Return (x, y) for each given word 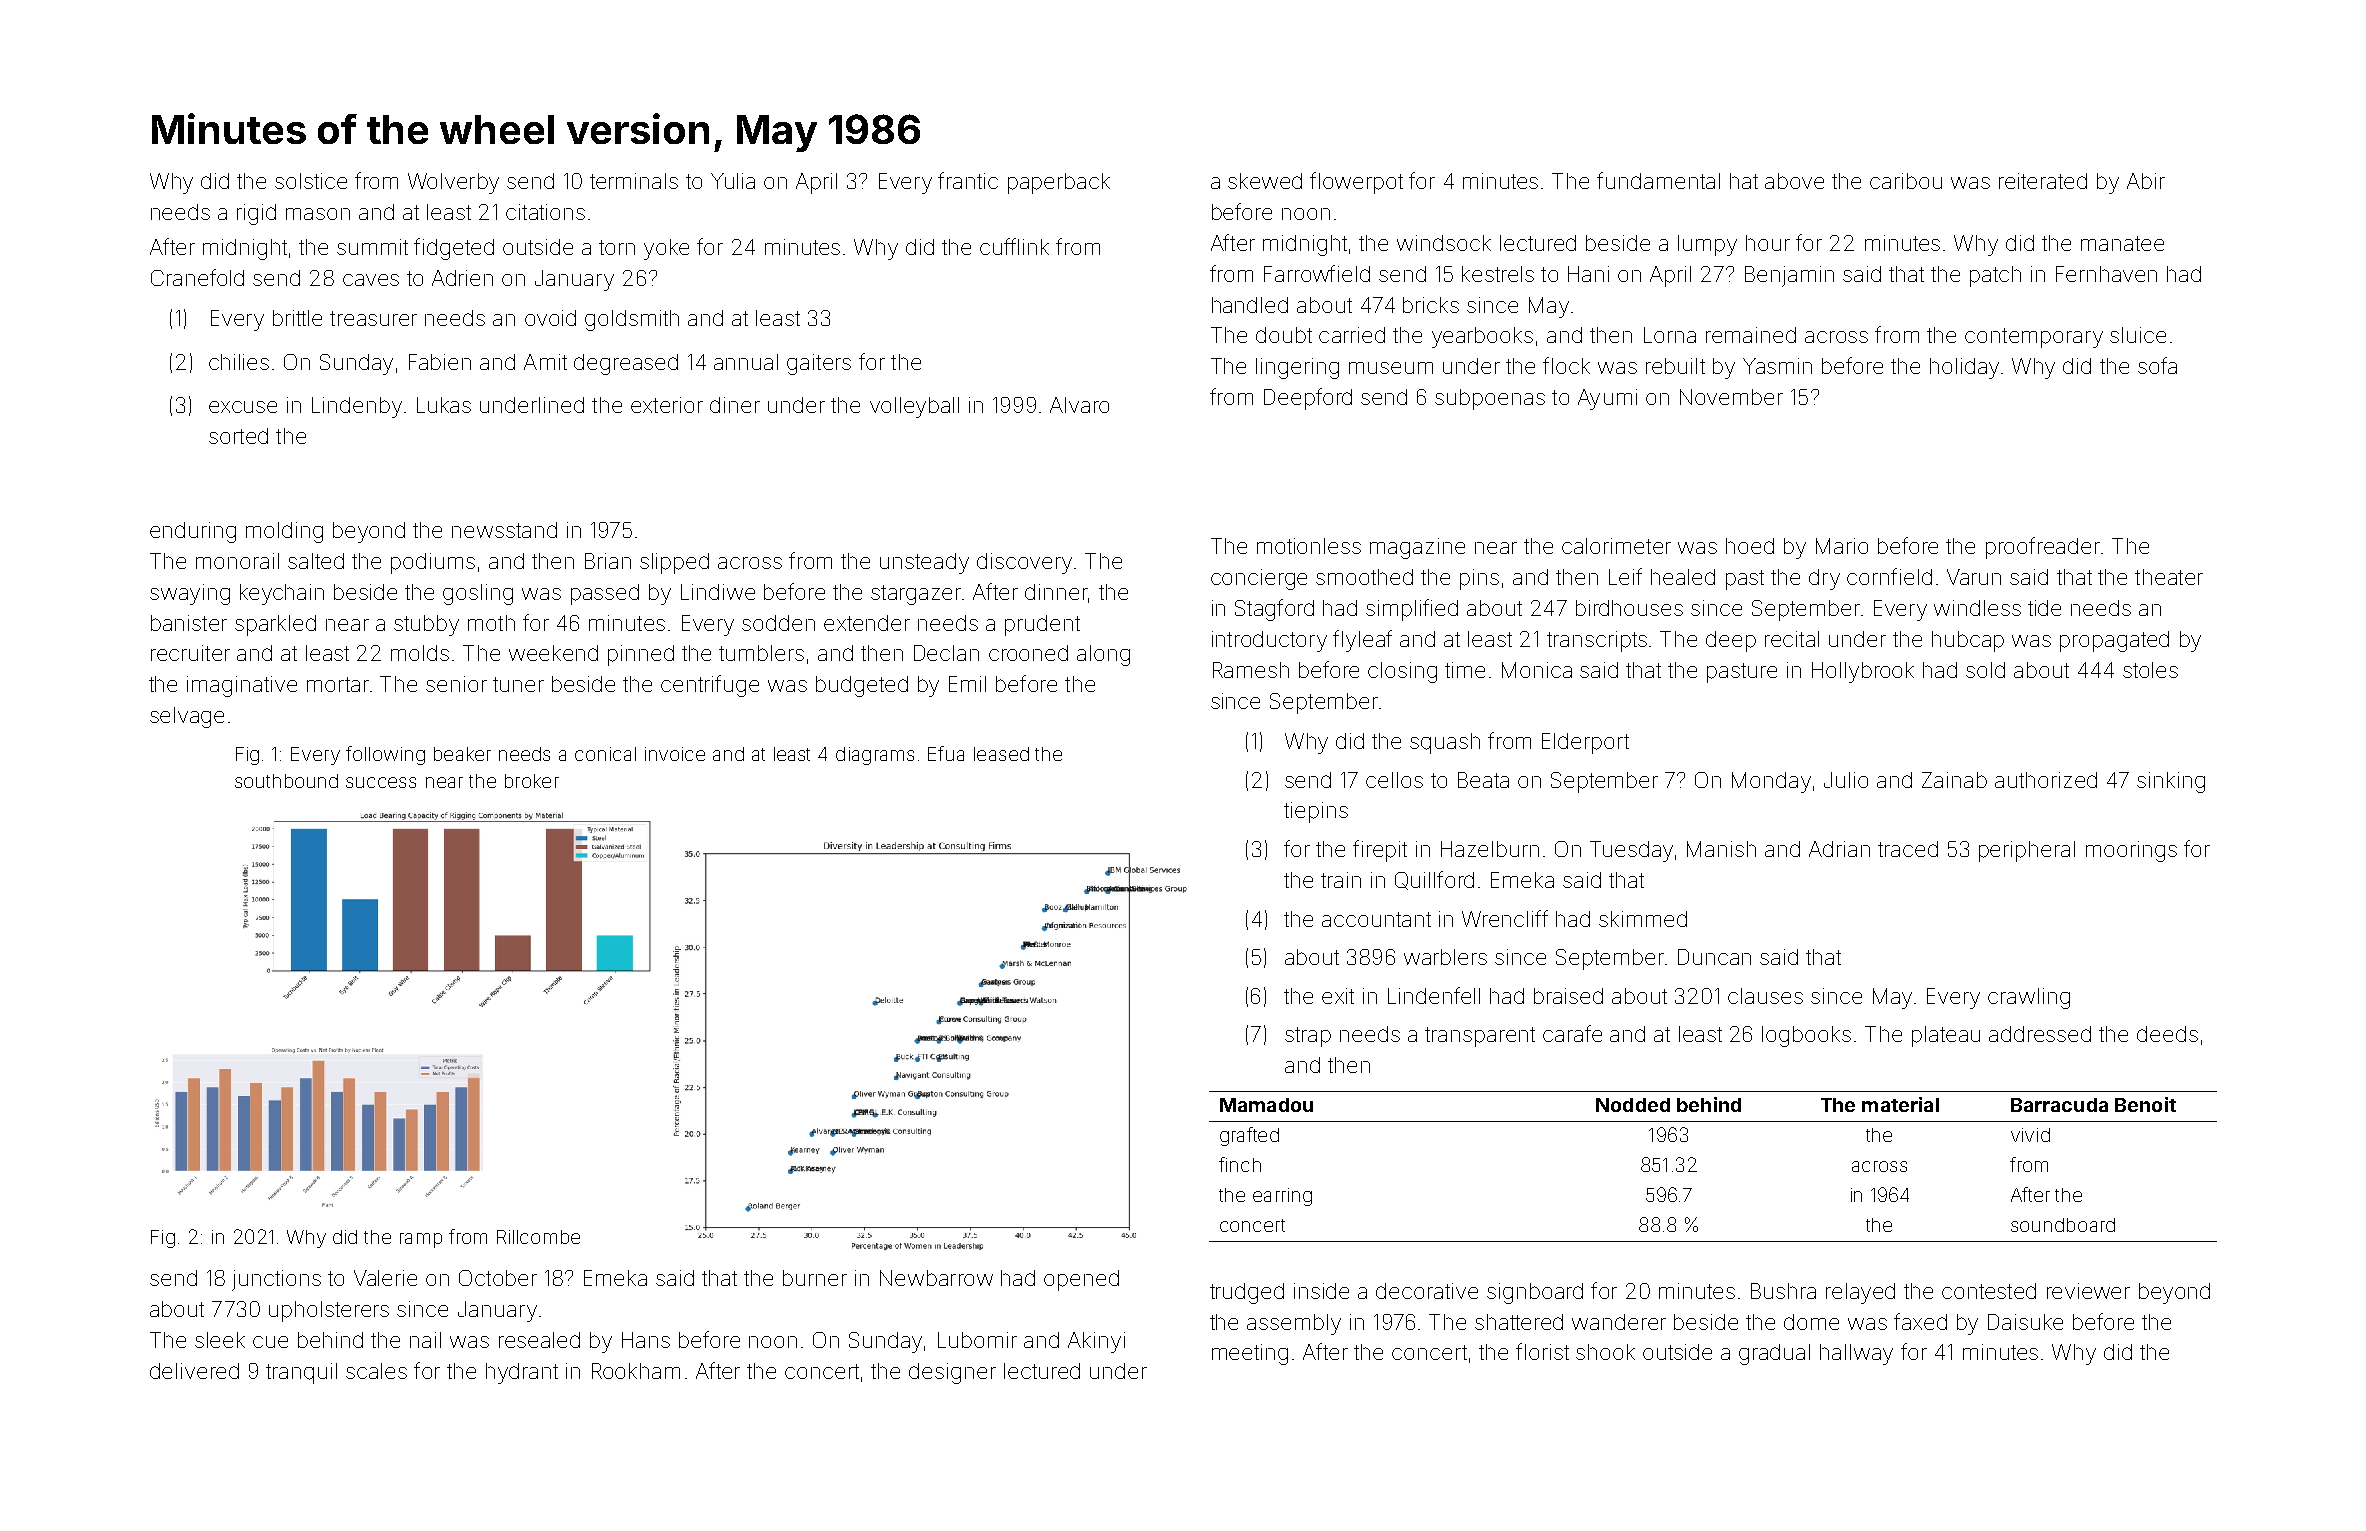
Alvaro (1079, 405)
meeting (1250, 1354)
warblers (1445, 957)
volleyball (914, 407)
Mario (1842, 546)
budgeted (862, 686)
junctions (276, 1280)
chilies (239, 362)
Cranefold (197, 277)
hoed (1750, 546)
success (381, 782)
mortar (338, 684)
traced (1908, 849)
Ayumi (1607, 399)
